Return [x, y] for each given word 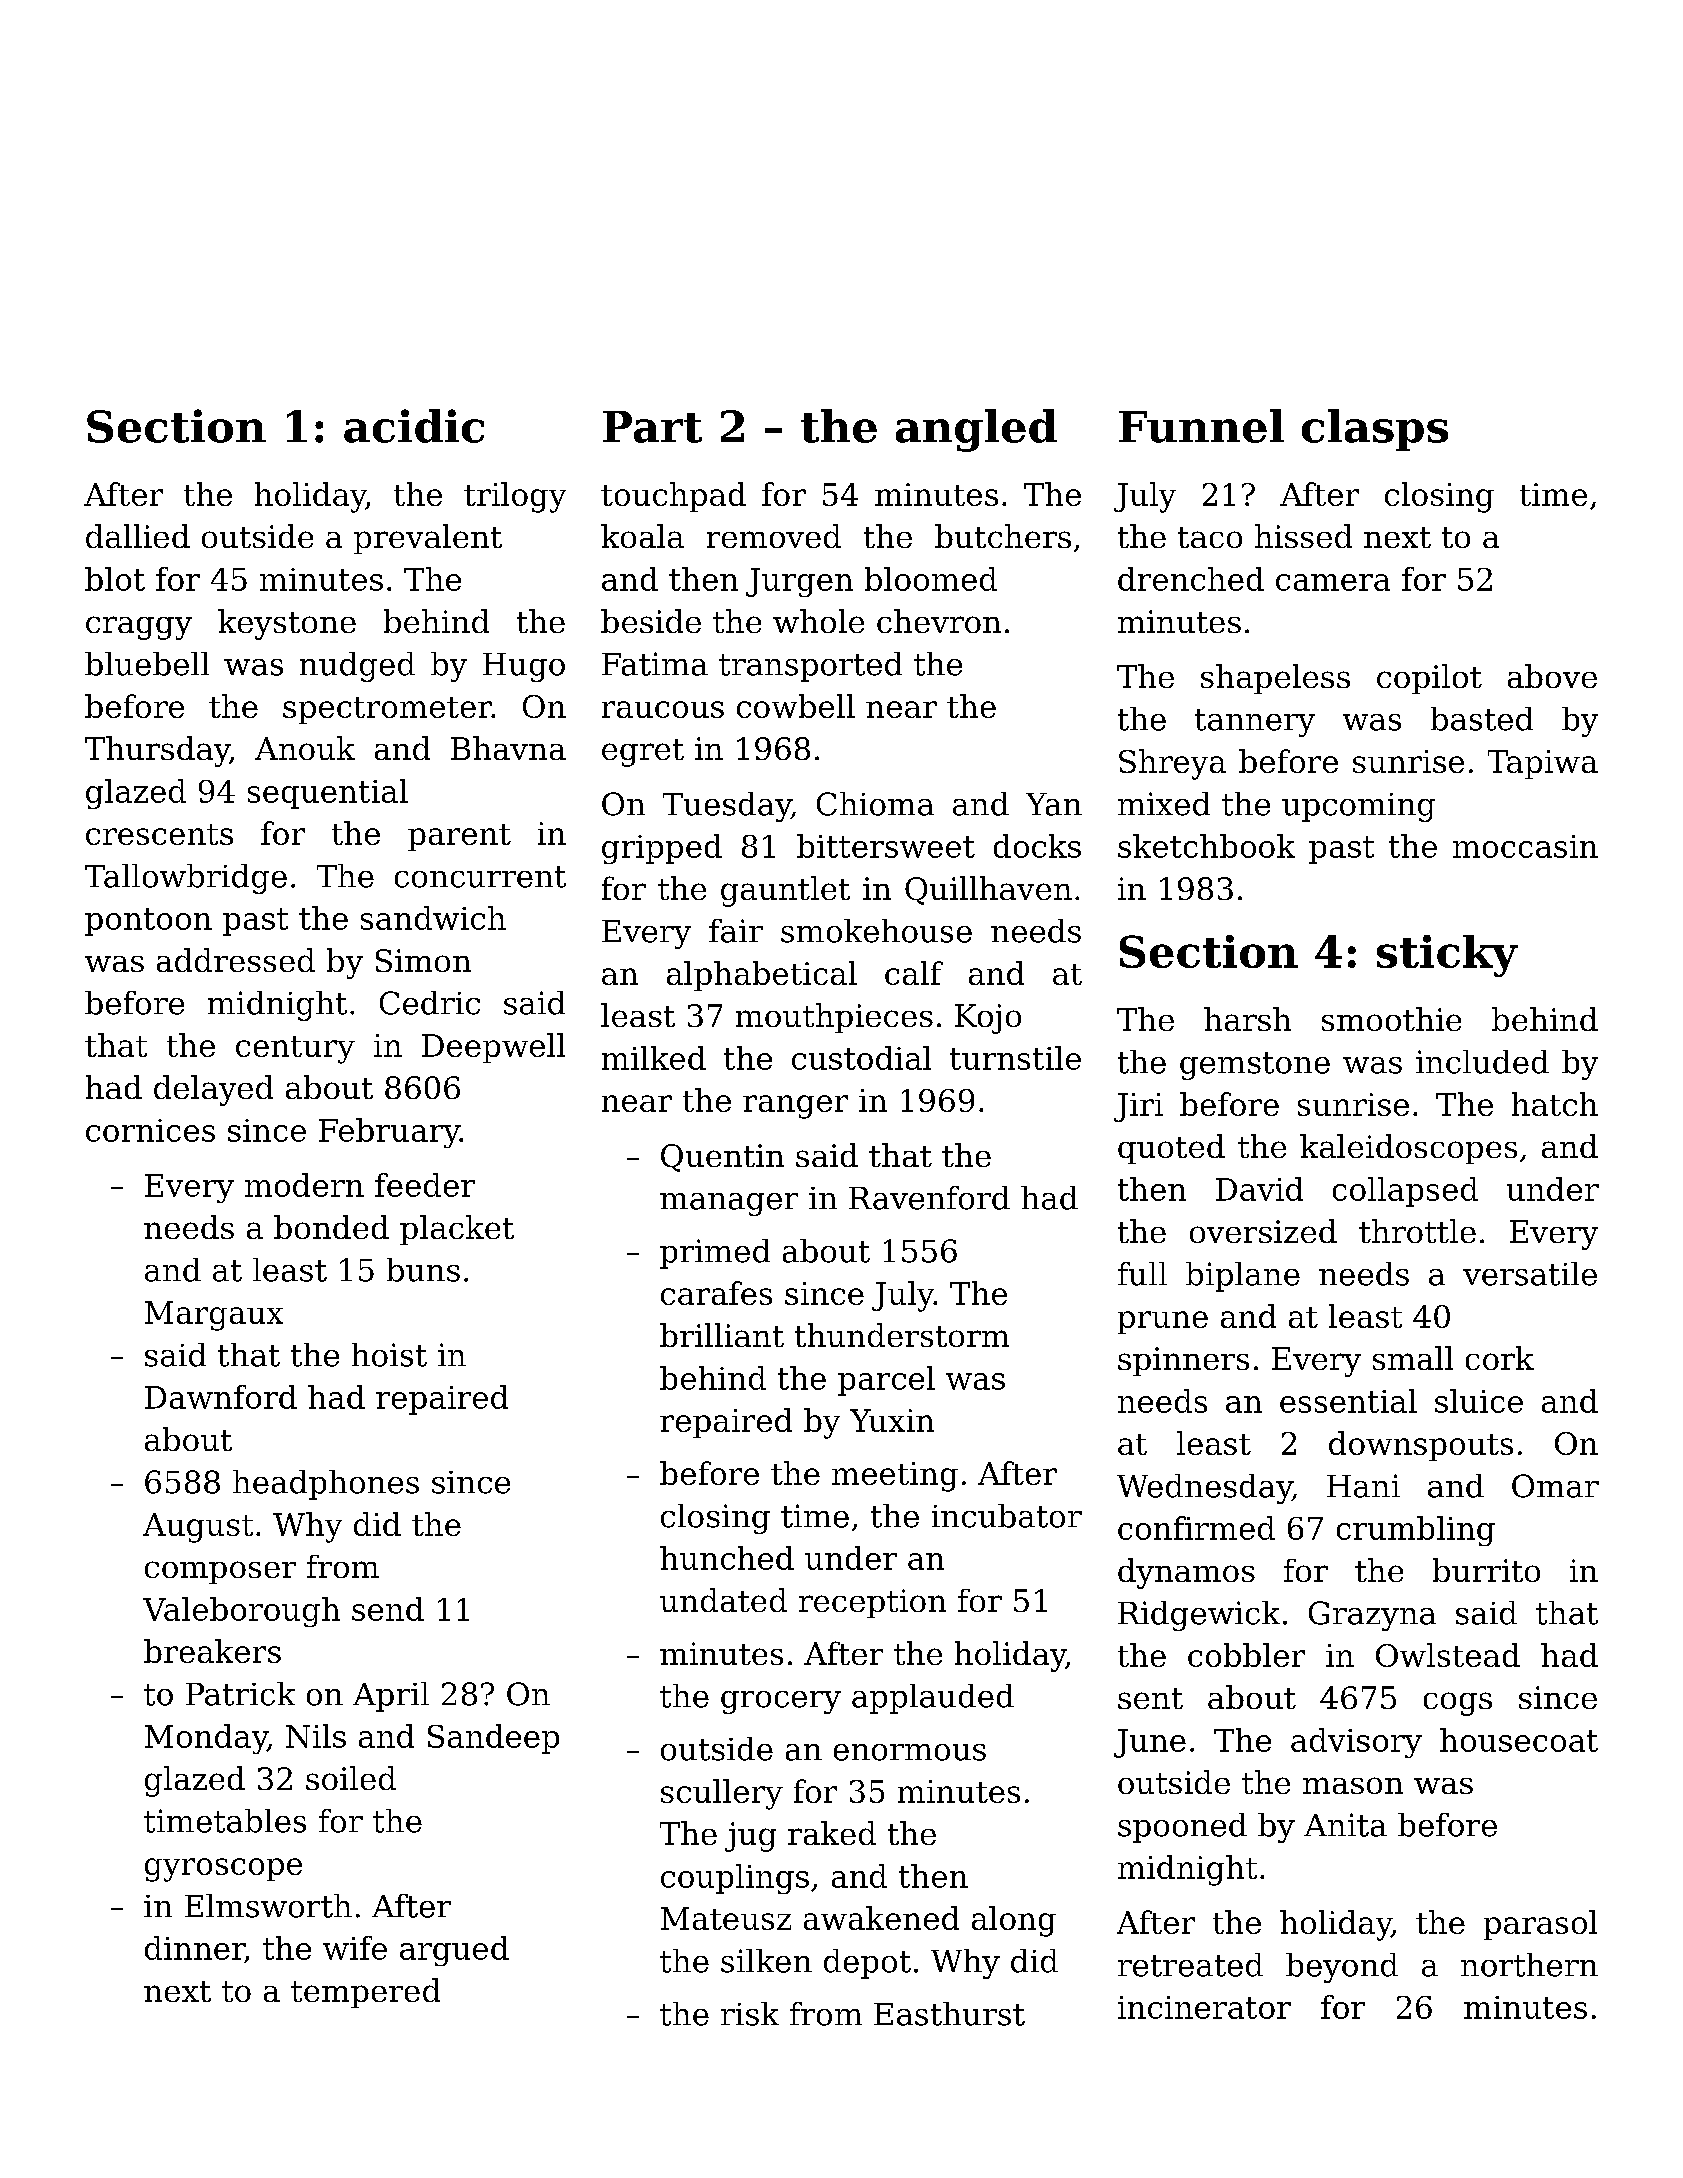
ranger [795, 1107]
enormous [910, 1752]
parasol [1540, 1925]
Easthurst [949, 2014]
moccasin [1525, 846]
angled [976, 430]
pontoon [148, 922]
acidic [414, 426]
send [388, 1609]
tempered [365, 1993]
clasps [1375, 430]
